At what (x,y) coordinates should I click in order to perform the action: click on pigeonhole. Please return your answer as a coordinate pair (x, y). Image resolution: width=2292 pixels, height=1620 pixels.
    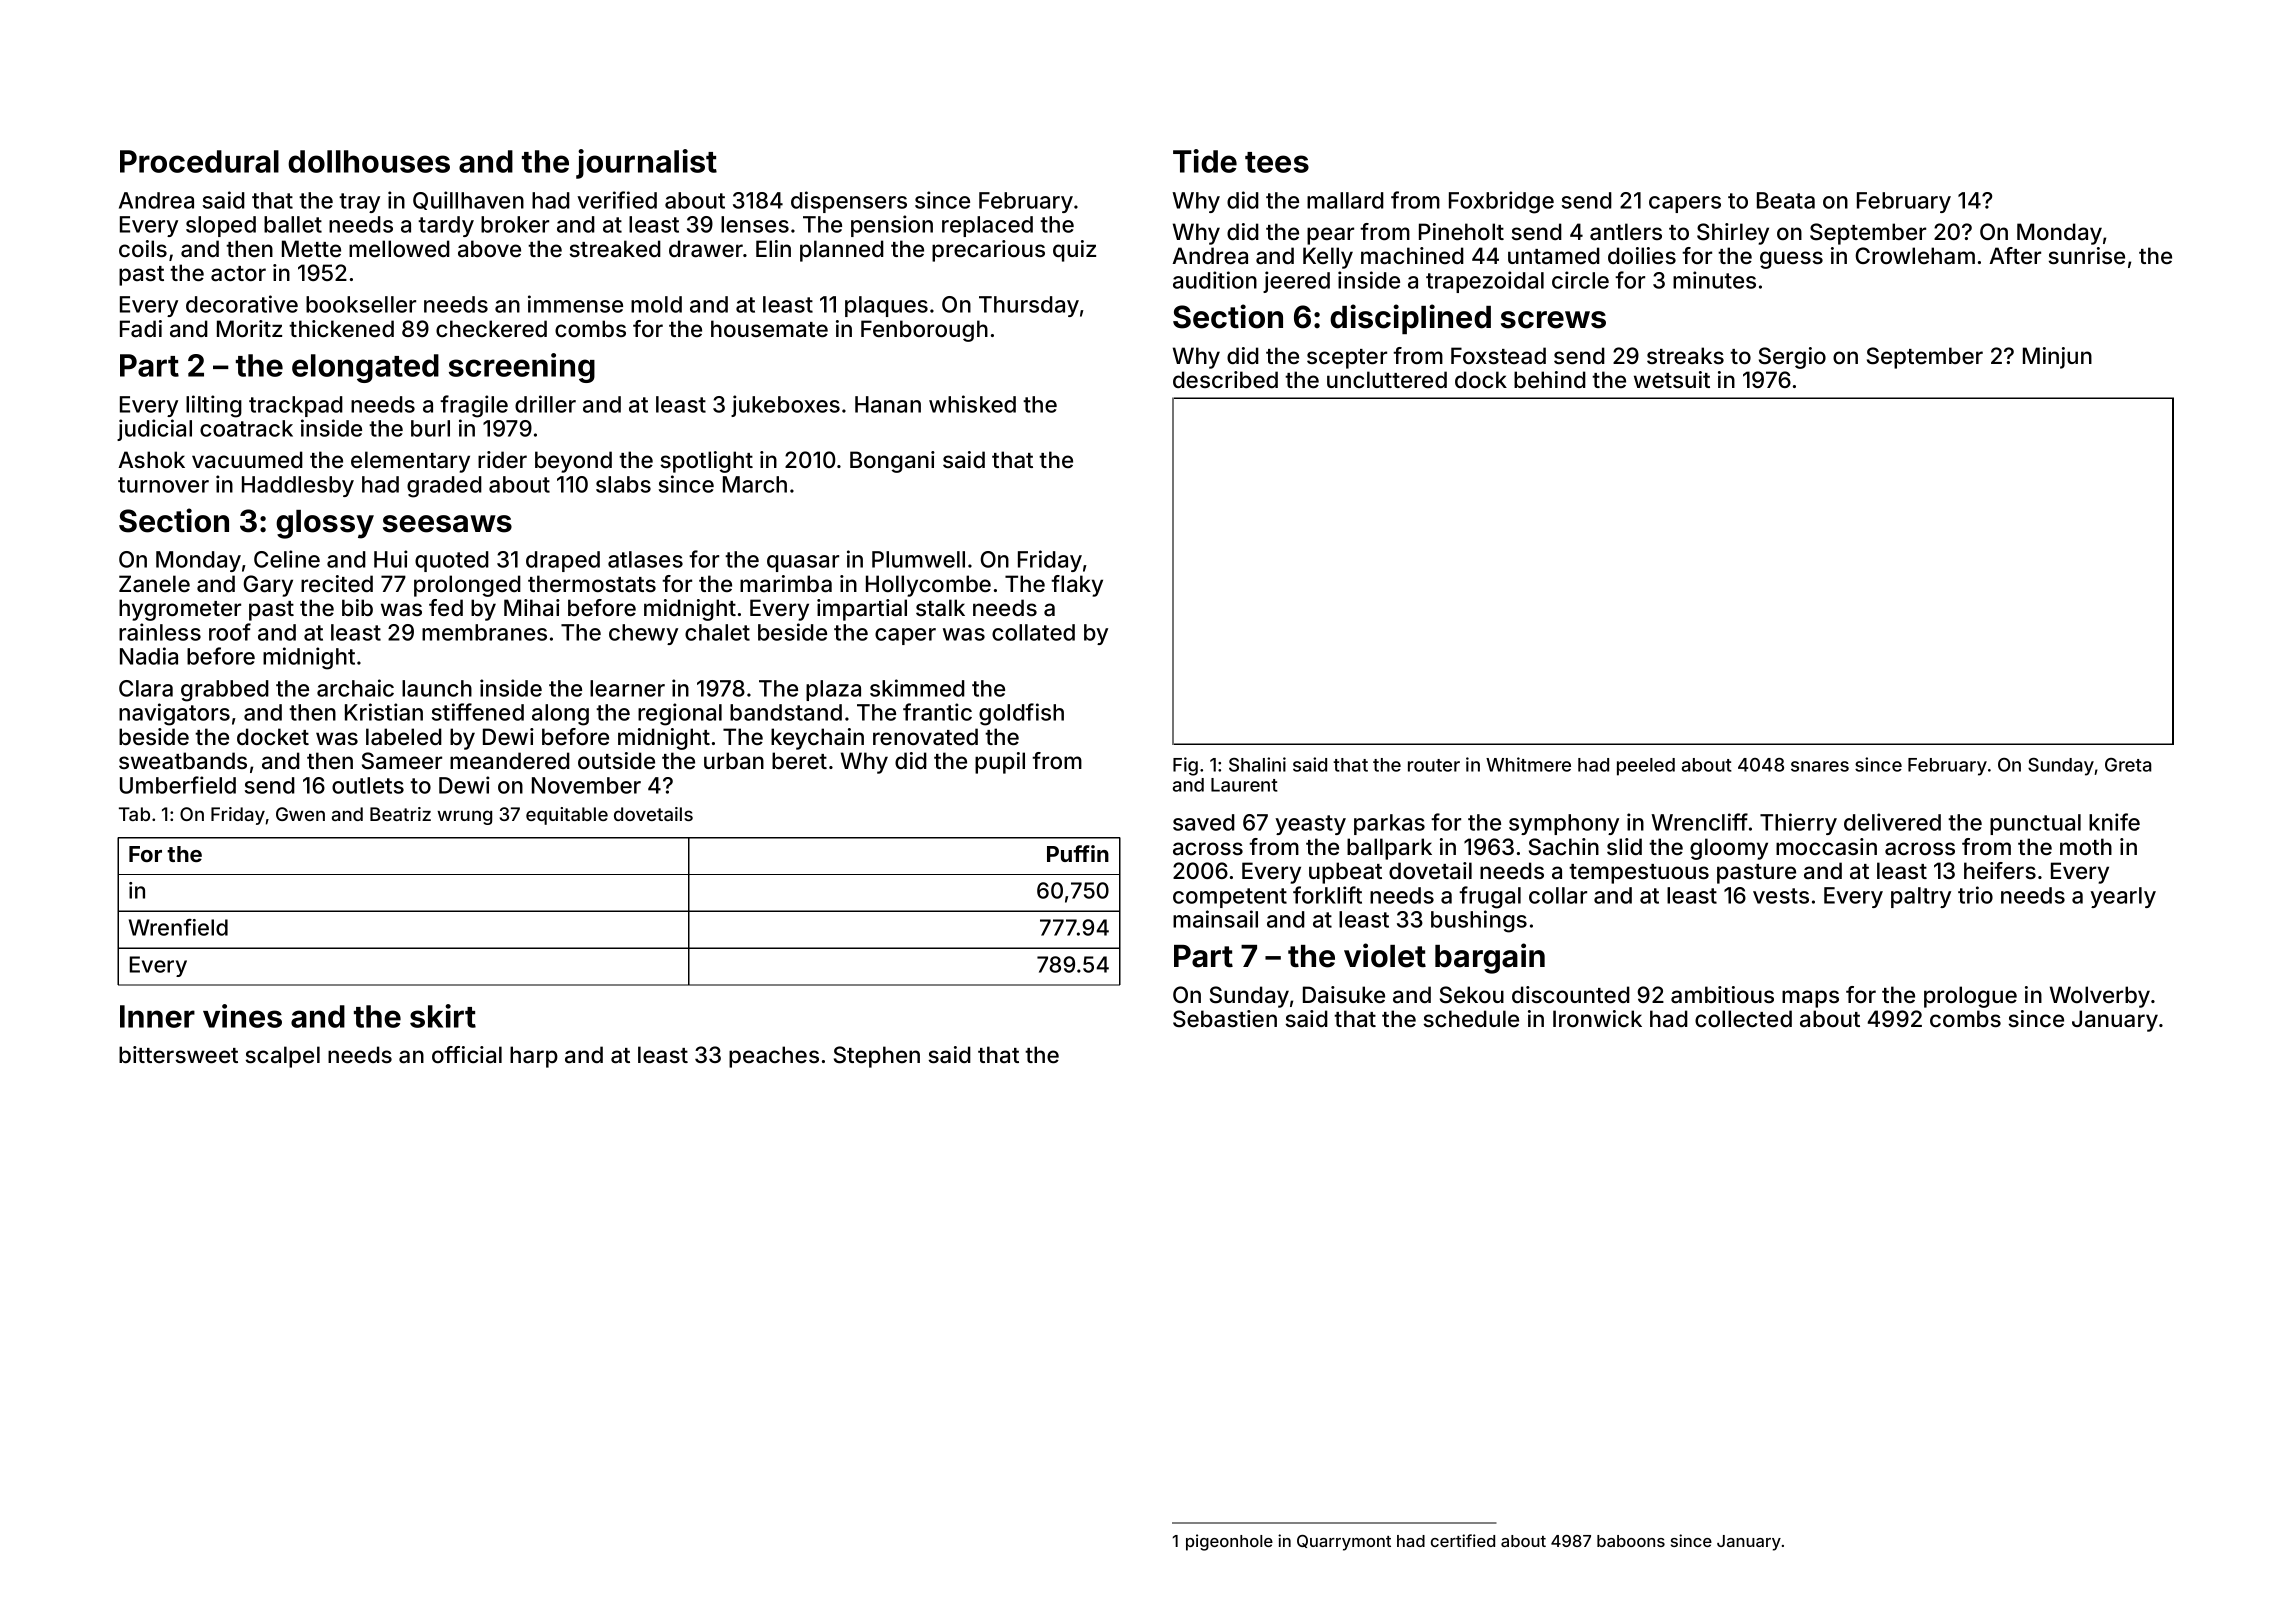
    Looking at the image, I should click on (1229, 1542).
